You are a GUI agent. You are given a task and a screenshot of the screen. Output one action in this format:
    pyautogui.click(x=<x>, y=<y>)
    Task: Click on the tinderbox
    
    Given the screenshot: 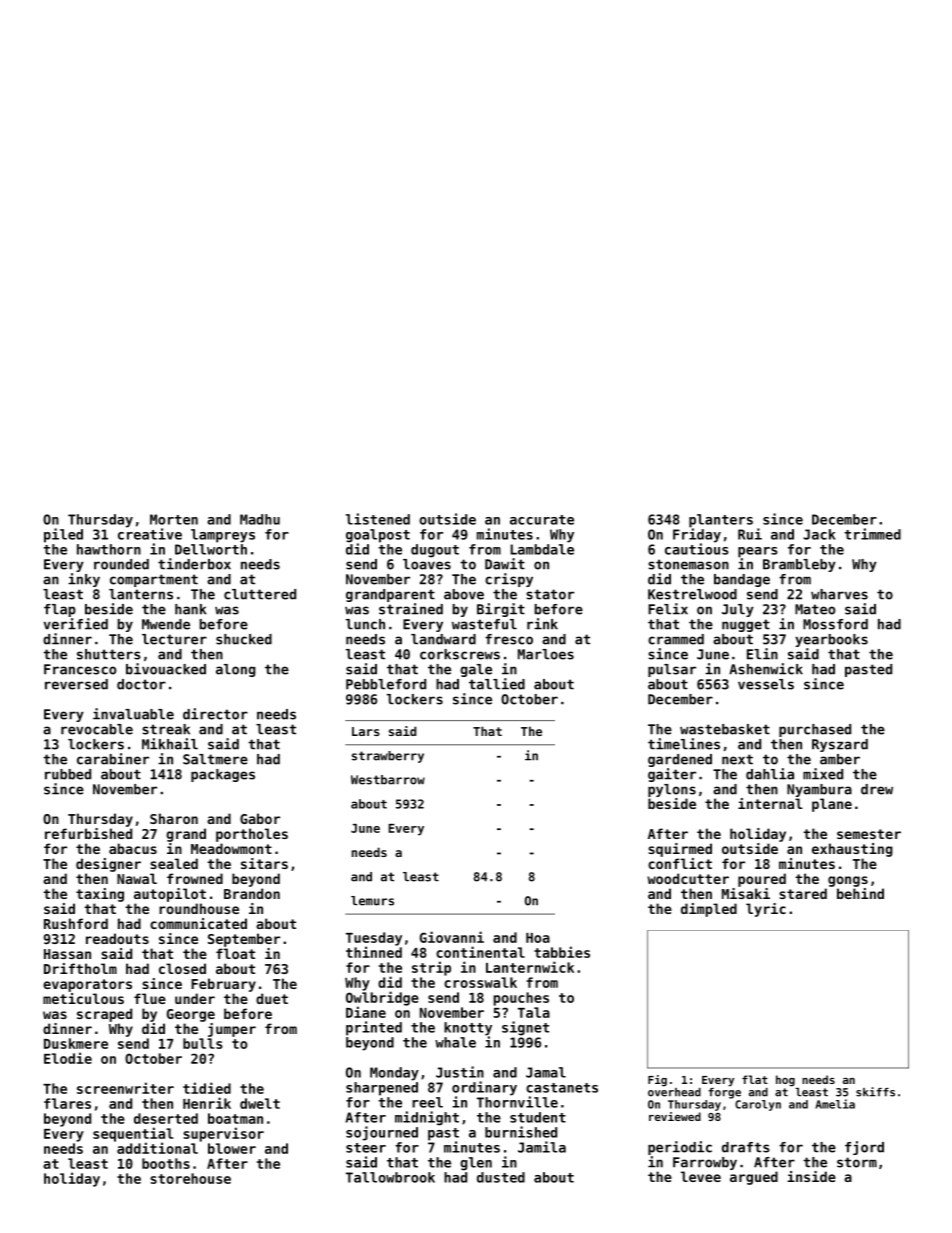 What is the action you would take?
    pyautogui.click(x=194, y=564)
